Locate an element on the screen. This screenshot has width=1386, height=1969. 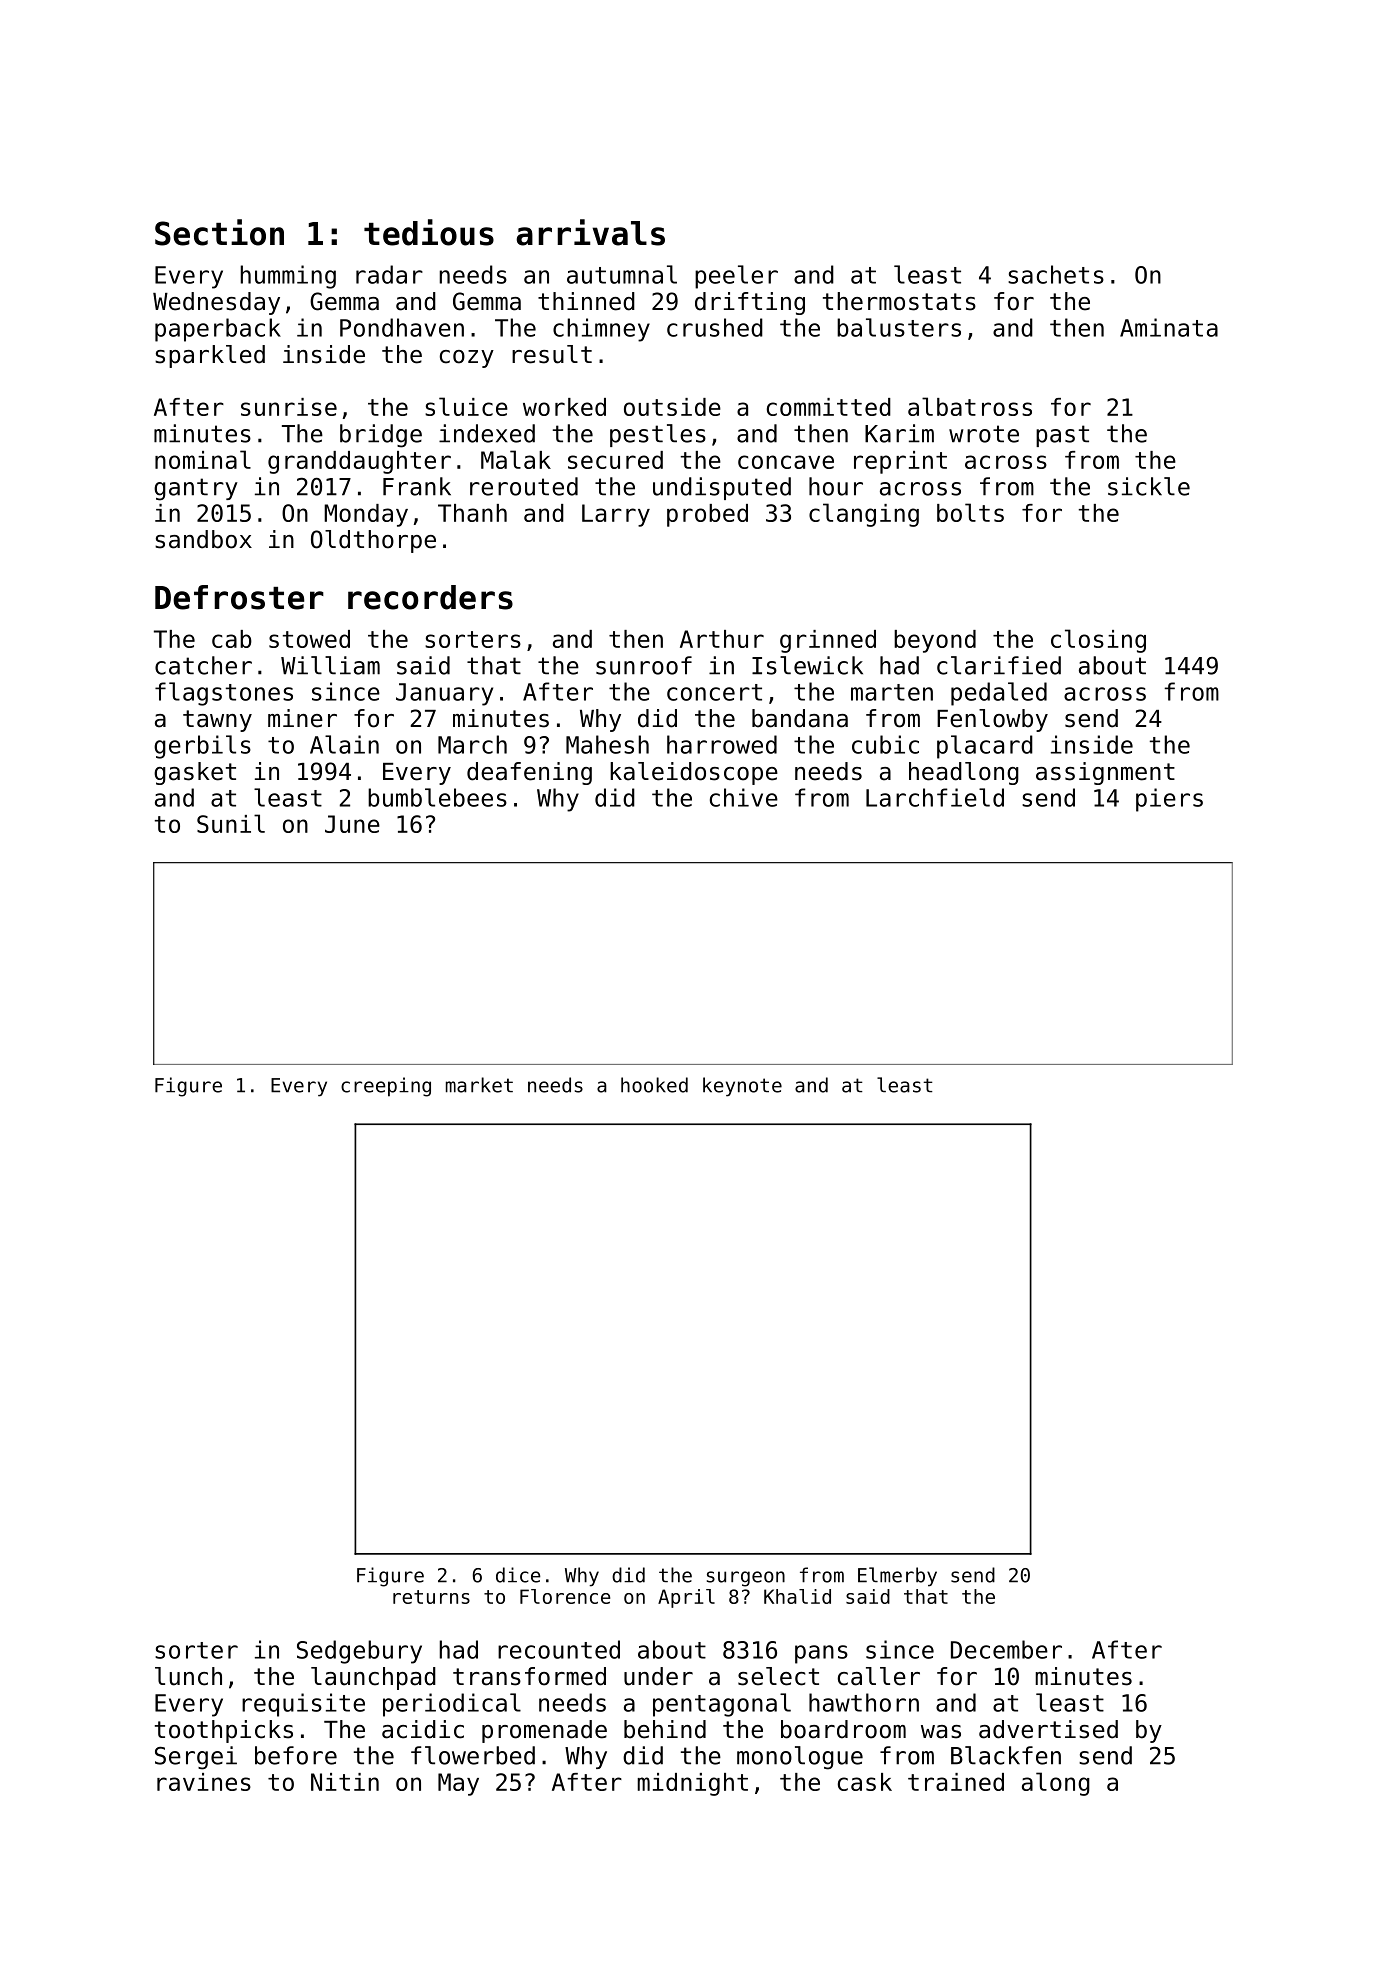
Khalid is located at coordinates (797, 1596).
